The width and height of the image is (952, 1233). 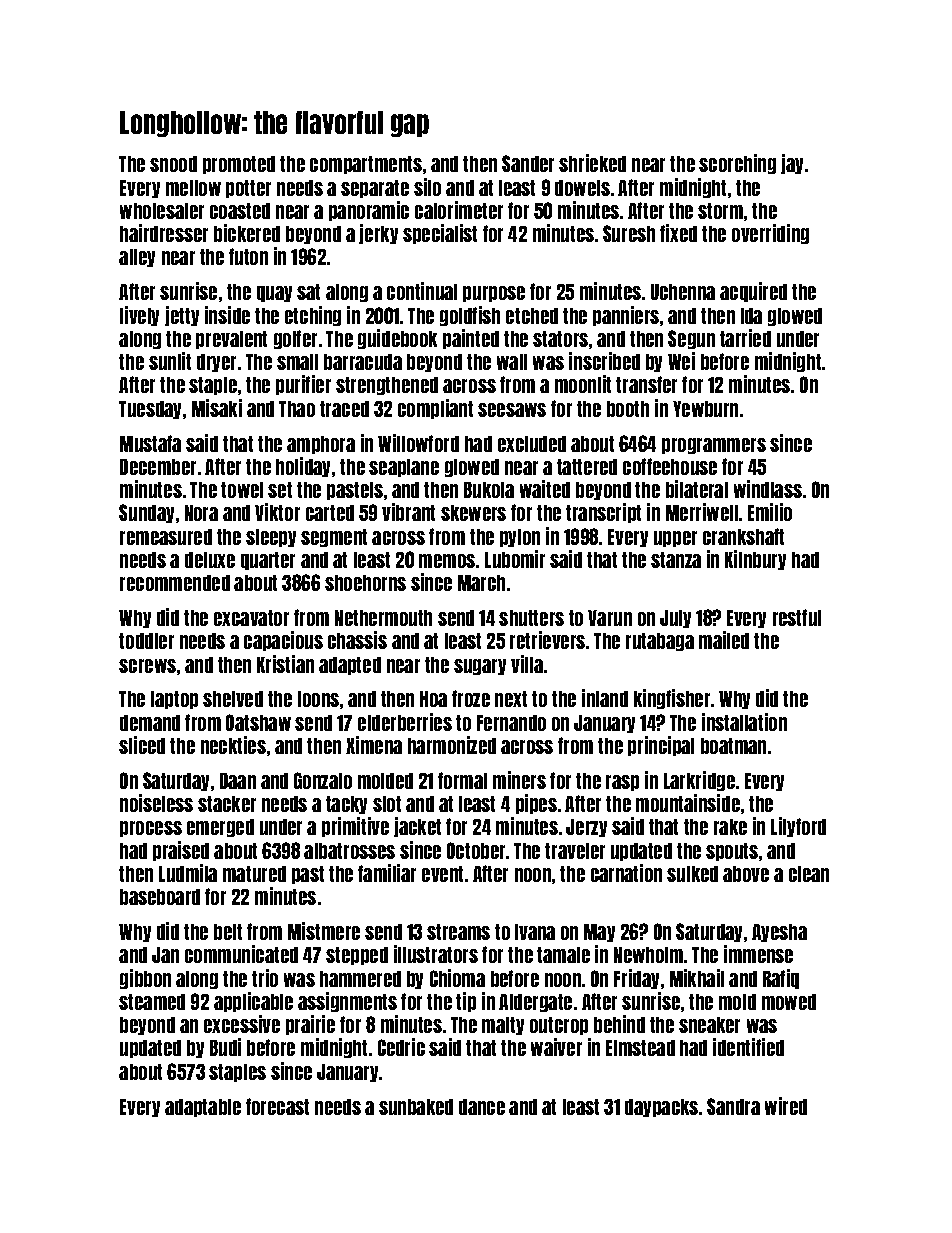 I want to click on daypacks, so click(x=661, y=1108).
